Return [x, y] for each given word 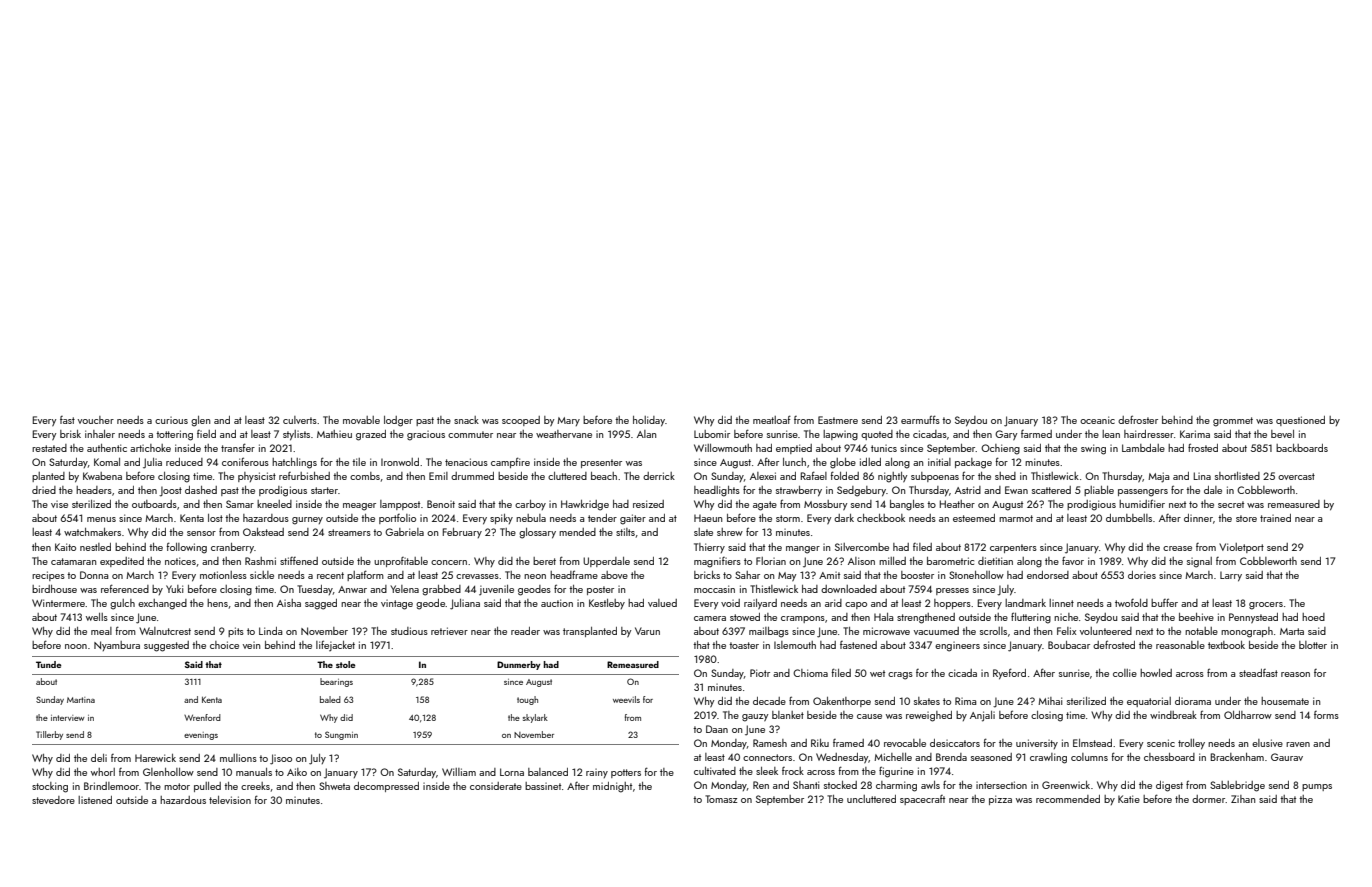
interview [68, 718]
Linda [271, 631]
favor [1073, 560]
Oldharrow [1248, 715]
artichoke [150, 448]
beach [604, 476]
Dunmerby [519, 665]
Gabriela [404, 532]
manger [803, 550]
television [230, 800]
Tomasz [721, 799]
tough [527, 700]
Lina [1202, 476]
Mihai [1050, 701]
